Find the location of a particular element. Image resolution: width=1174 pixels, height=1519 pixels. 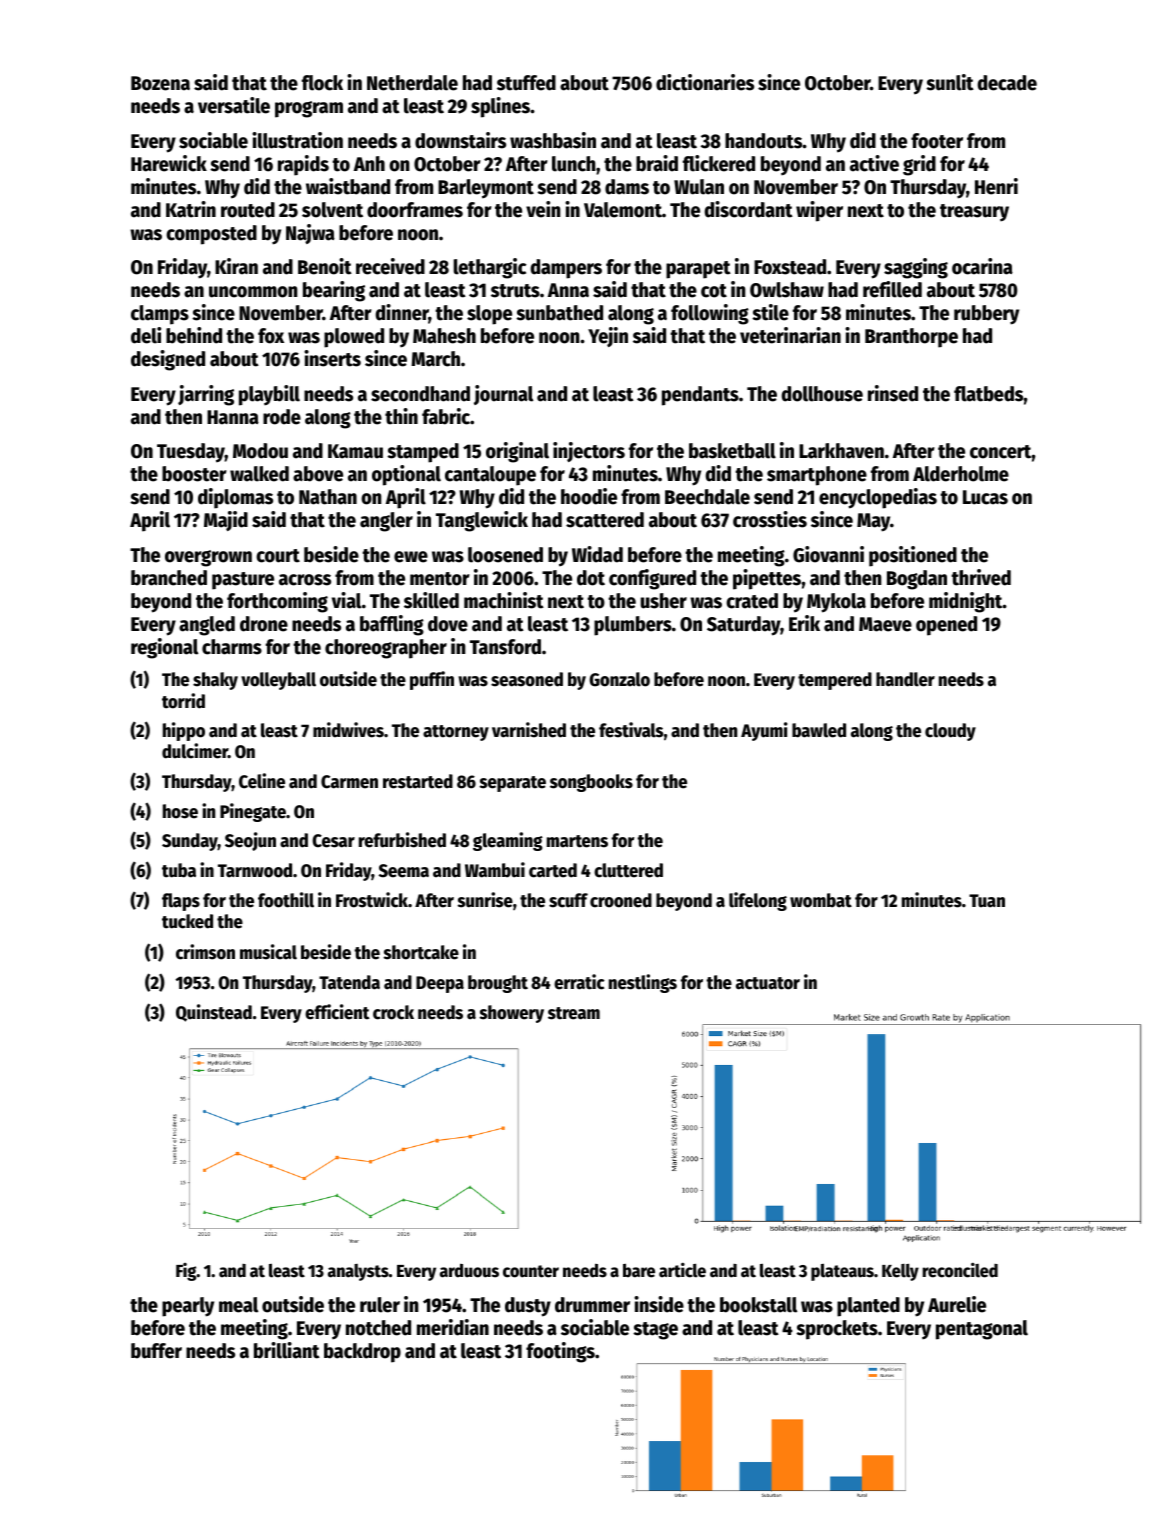

hippo is located at coordinates (184, 731).
